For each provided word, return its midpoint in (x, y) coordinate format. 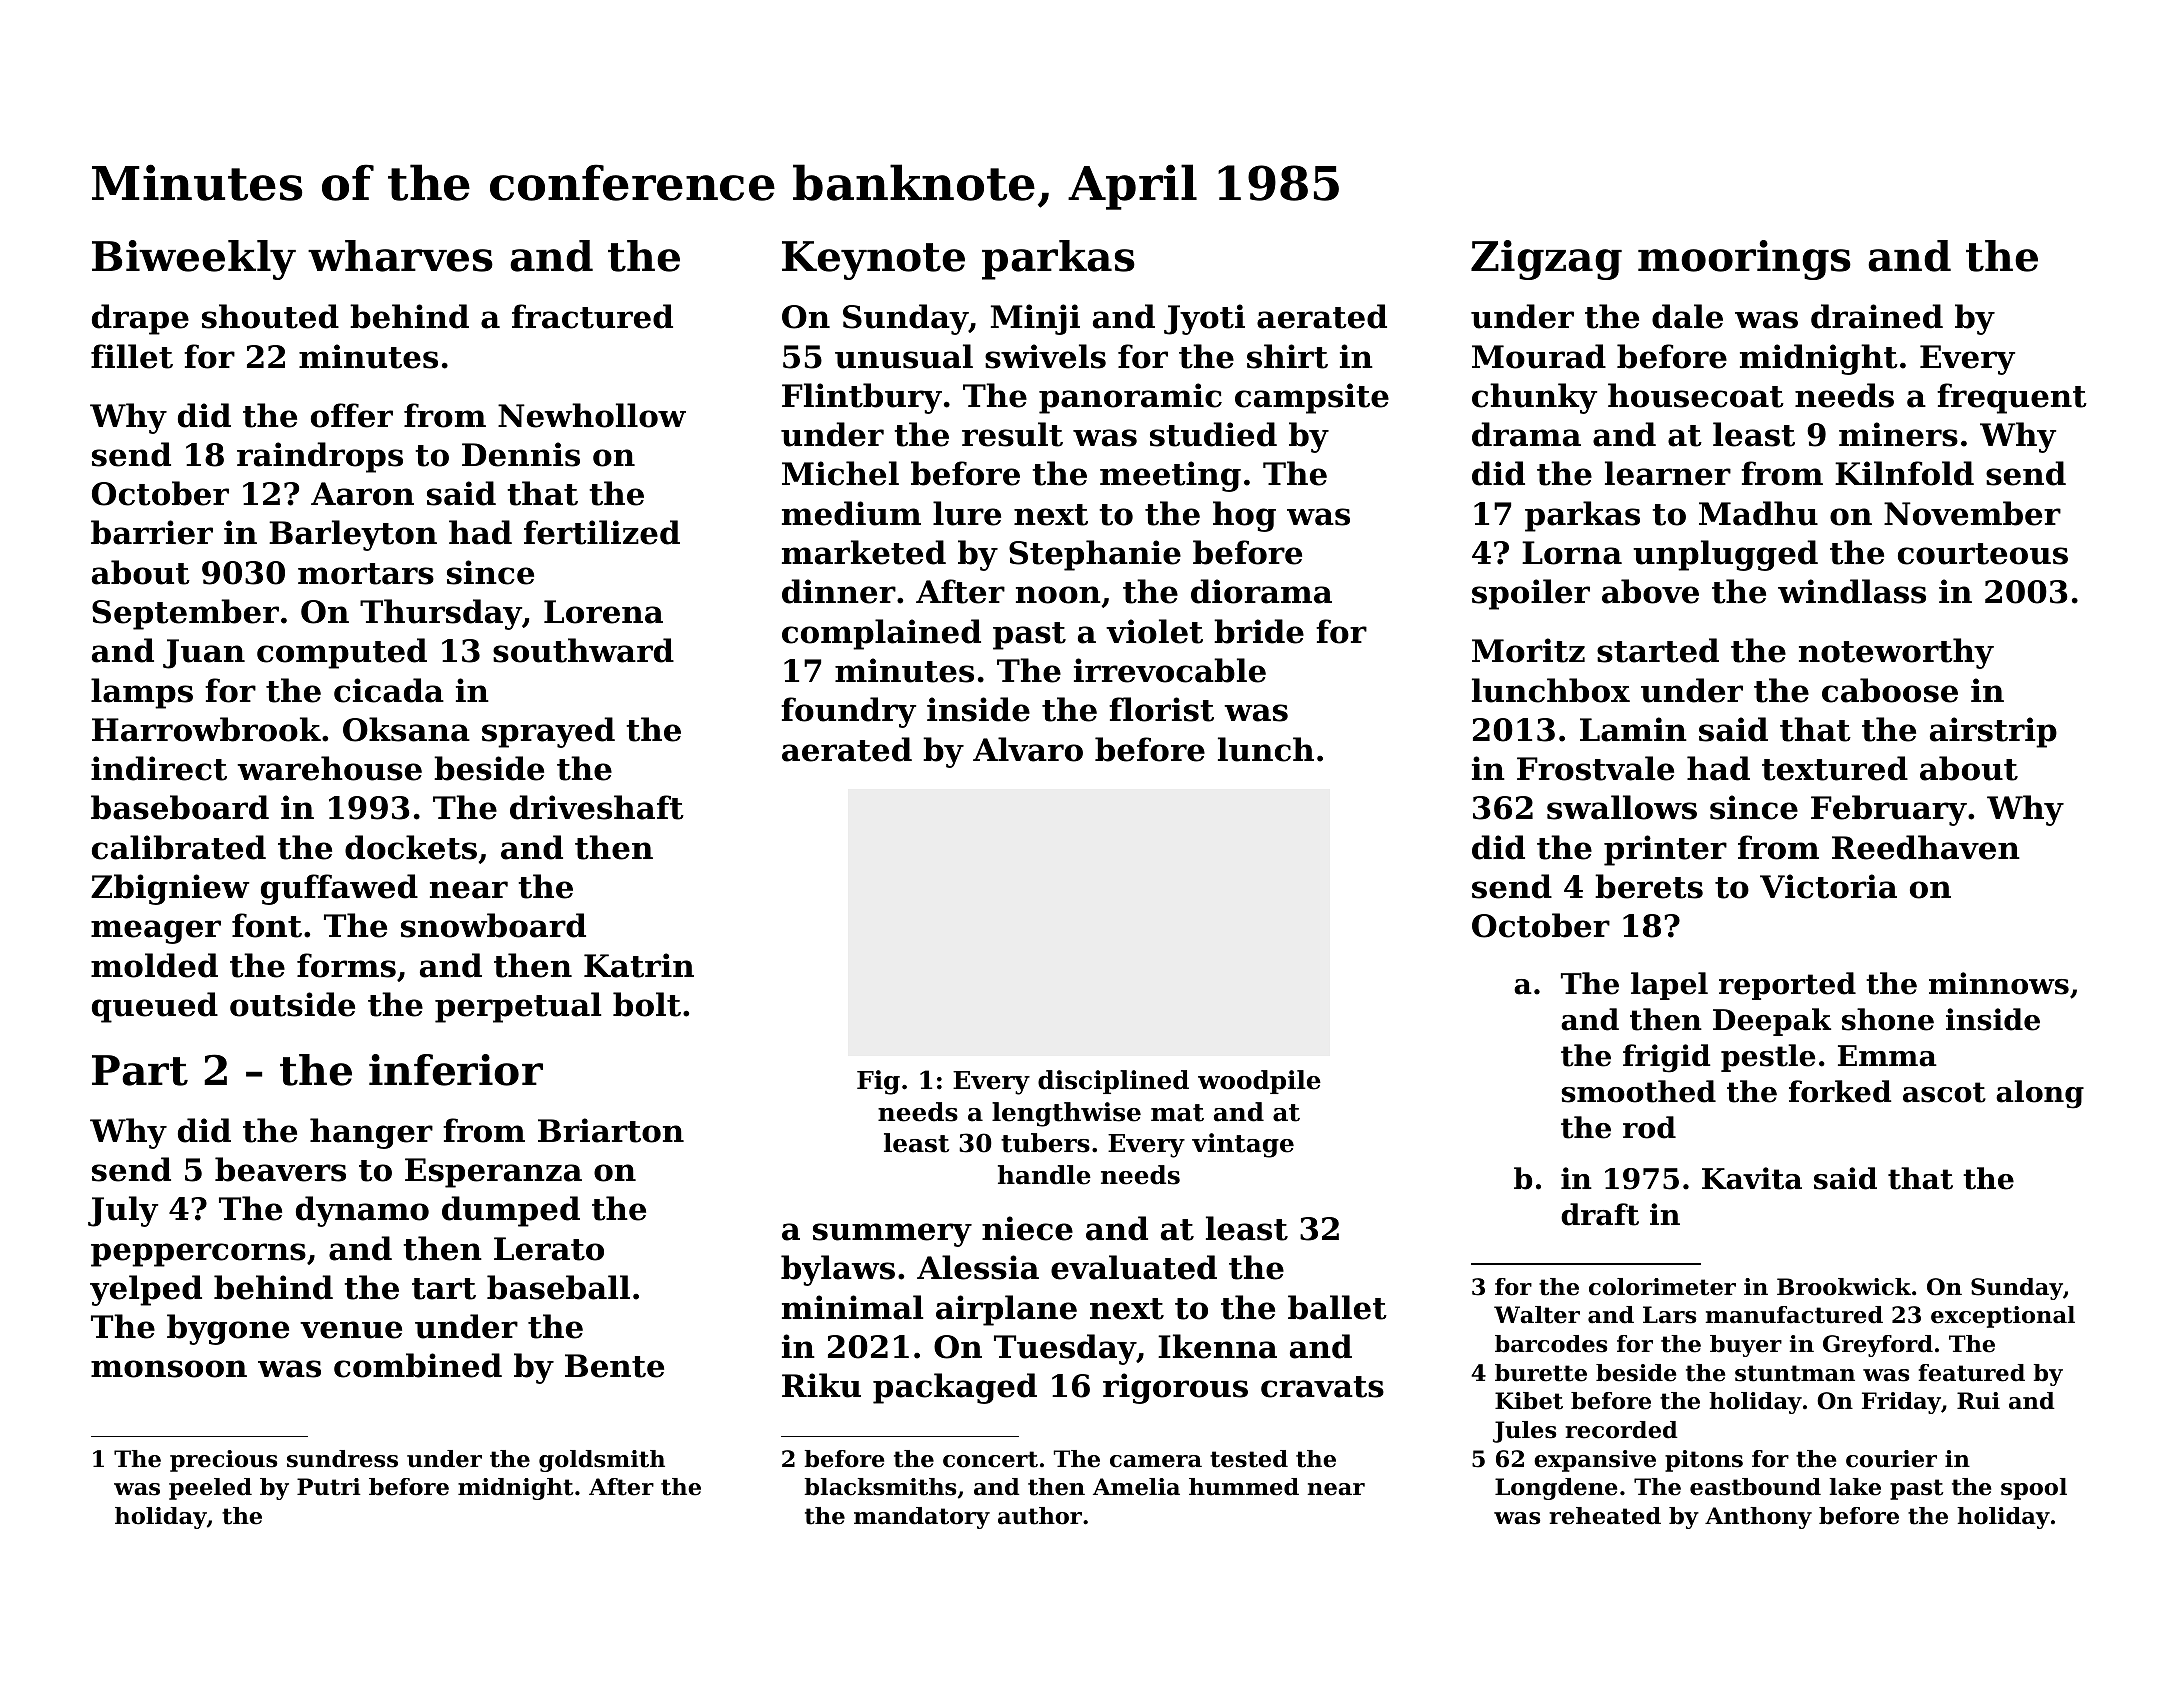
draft (1600, 1214)
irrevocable (1170, 670)
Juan (204, 654)
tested (1249, 1459)
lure (967, 513)
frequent (2012, 398)
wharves (400, 256)
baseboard (180, 807)
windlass (1852, 591)
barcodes (1551, 1344)
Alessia (978, 1267)
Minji (1035, 319)
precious (223, 1461)
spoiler (1531, 594)
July (123, 1211)
